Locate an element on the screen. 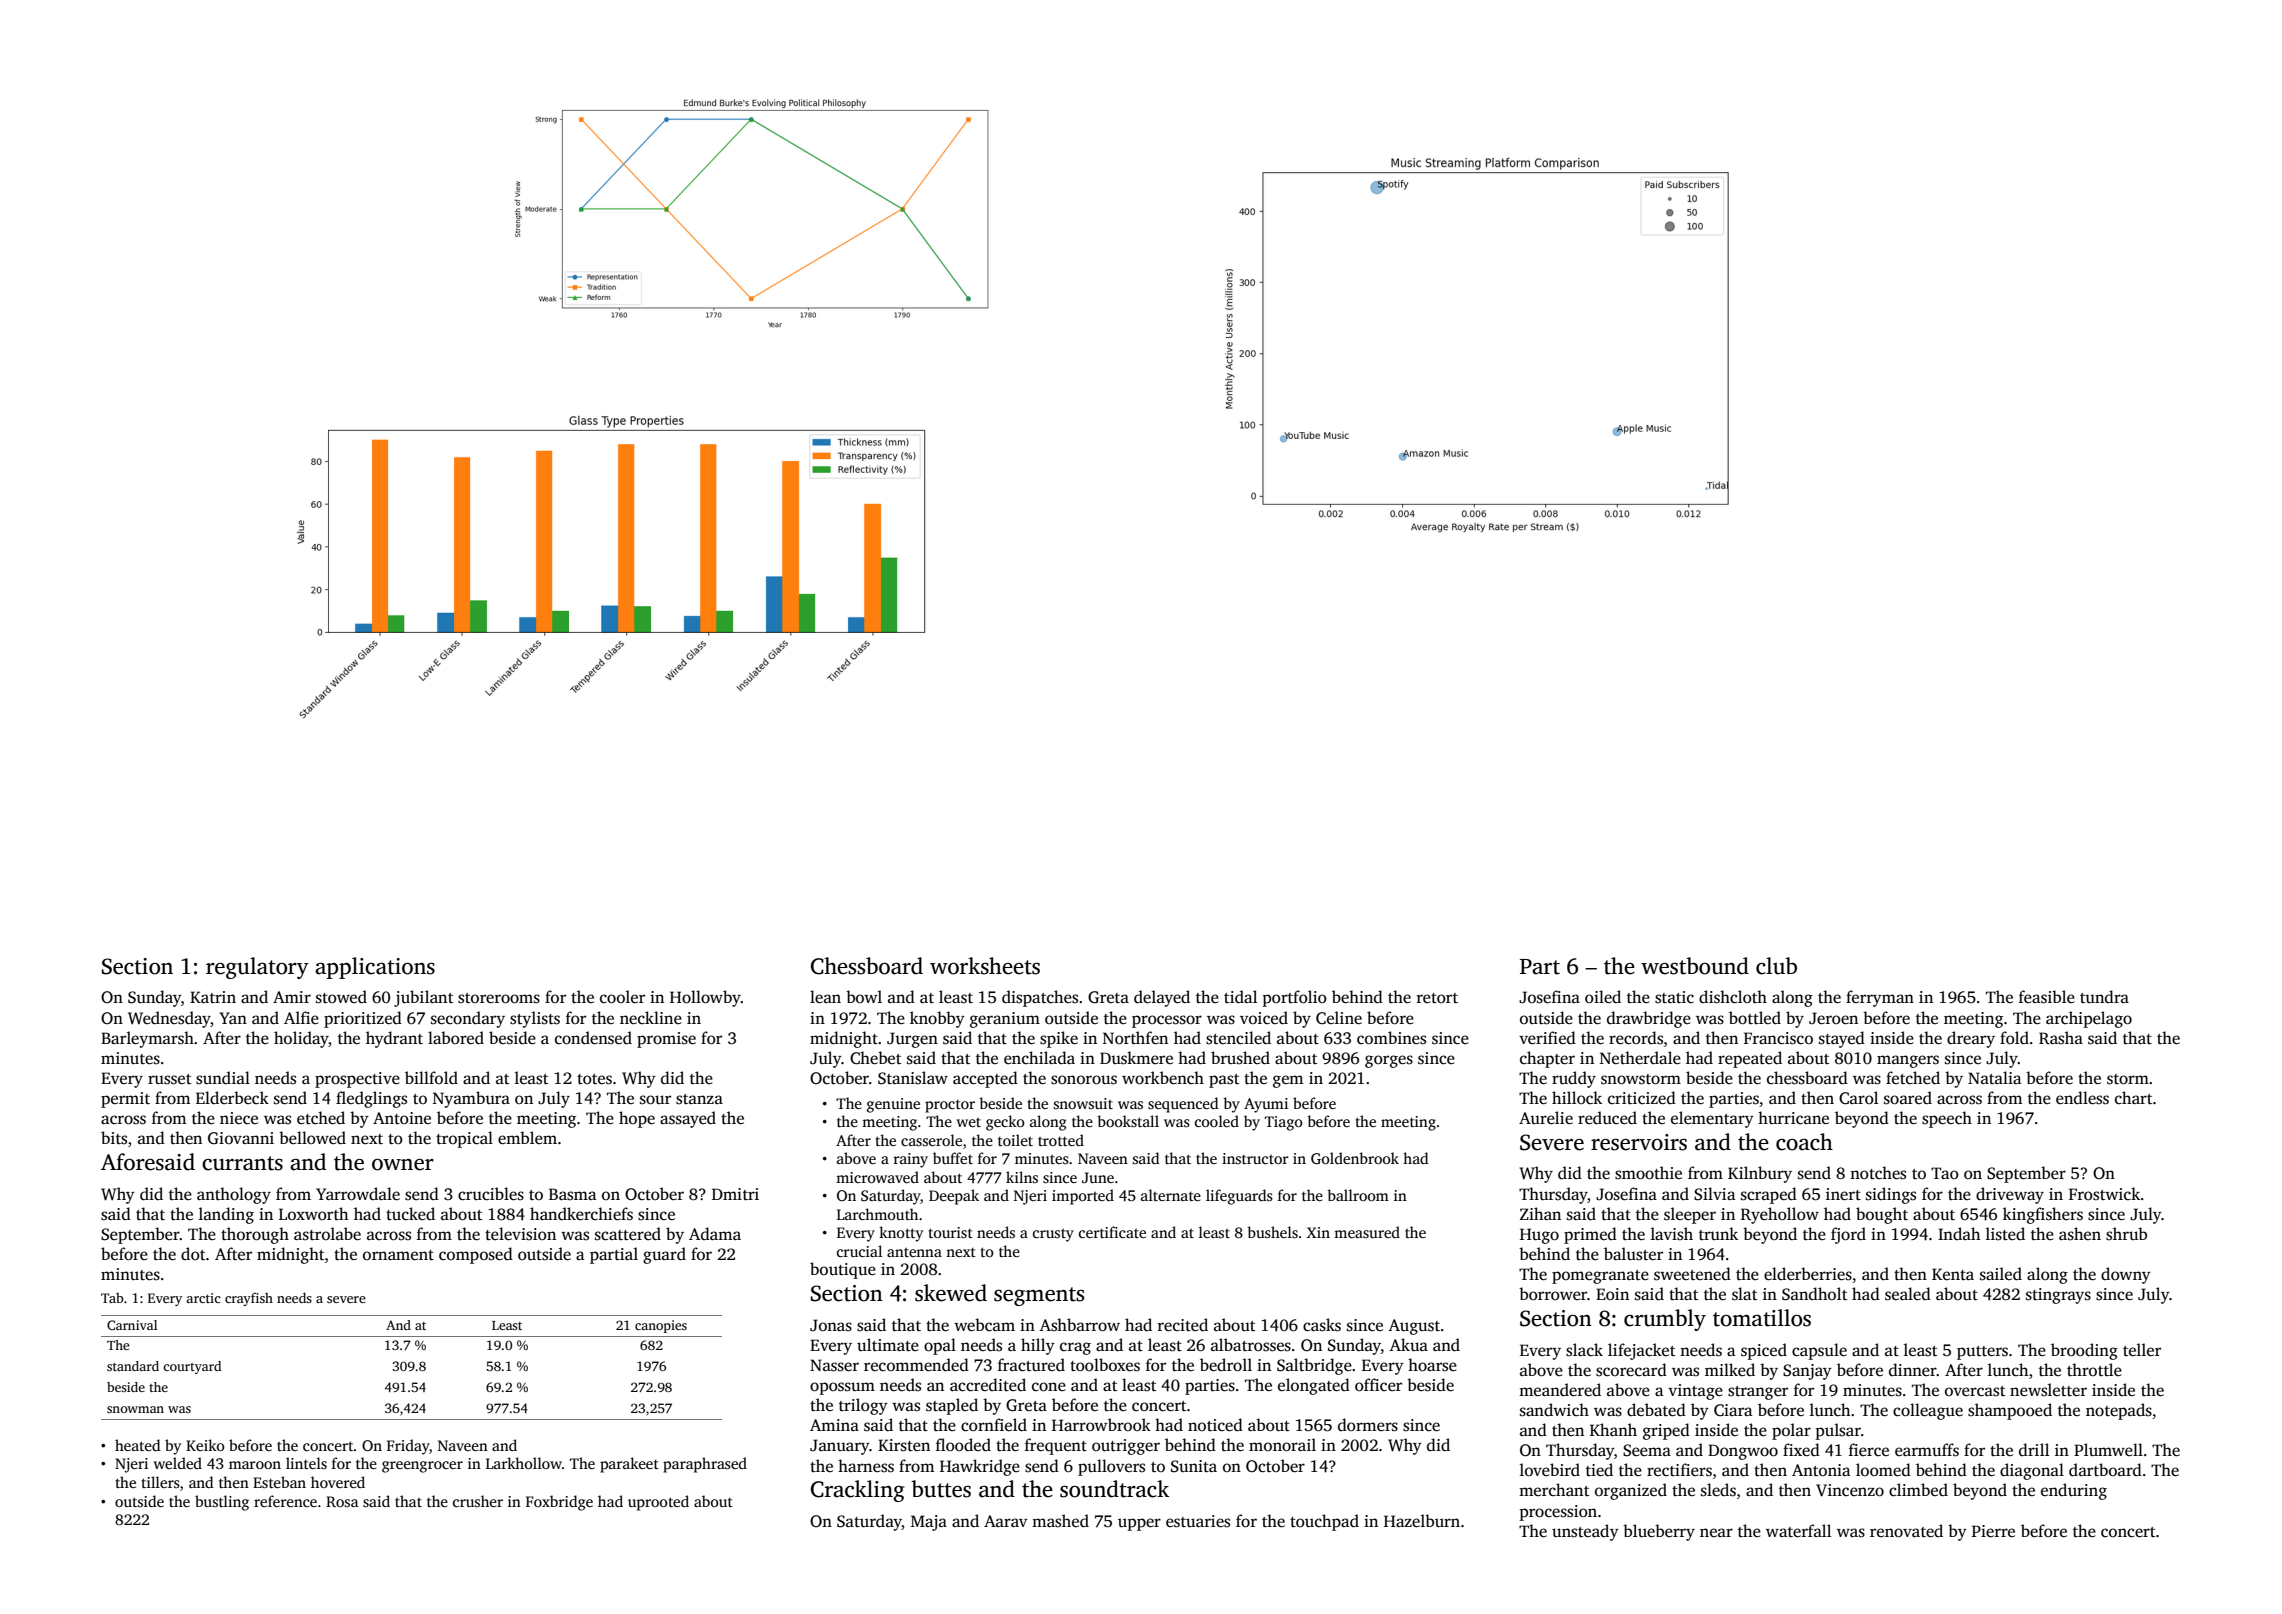 Image resolution: width=2282 pixels, height=1614 pixels. harness is located at coordinates (866, 1466).
